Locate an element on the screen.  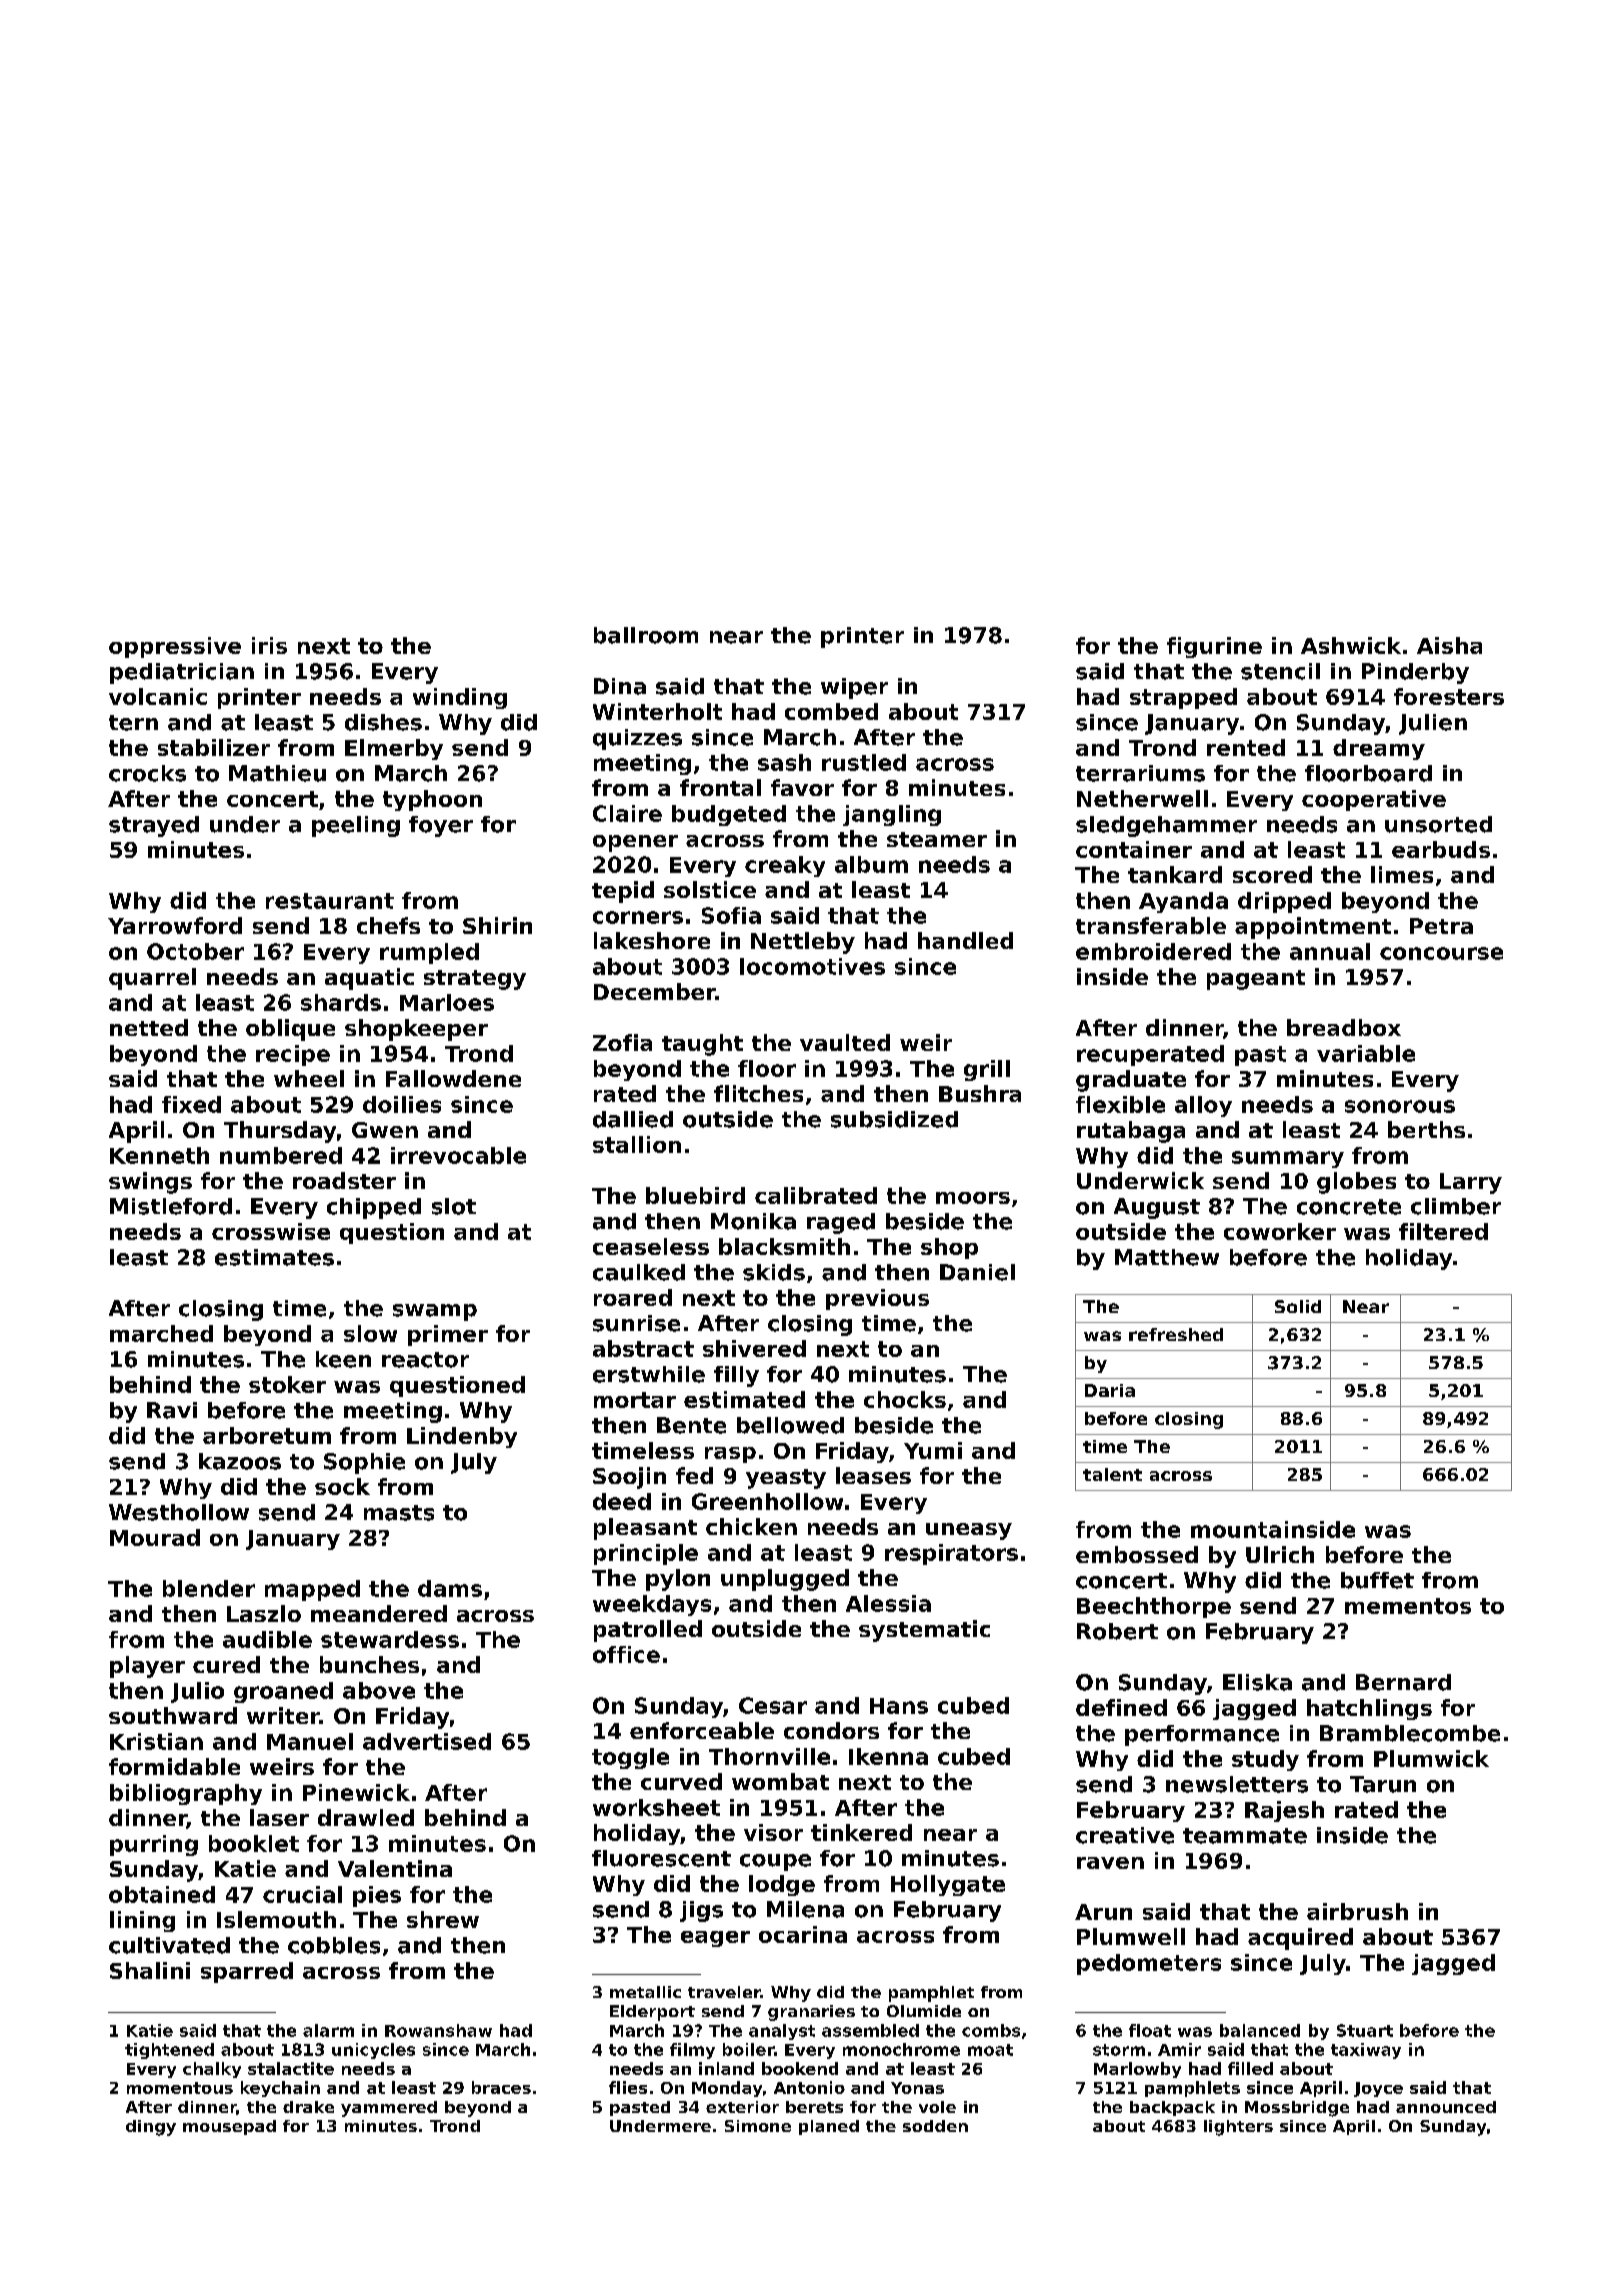
chicken is located at coordinates (751, 1526).
